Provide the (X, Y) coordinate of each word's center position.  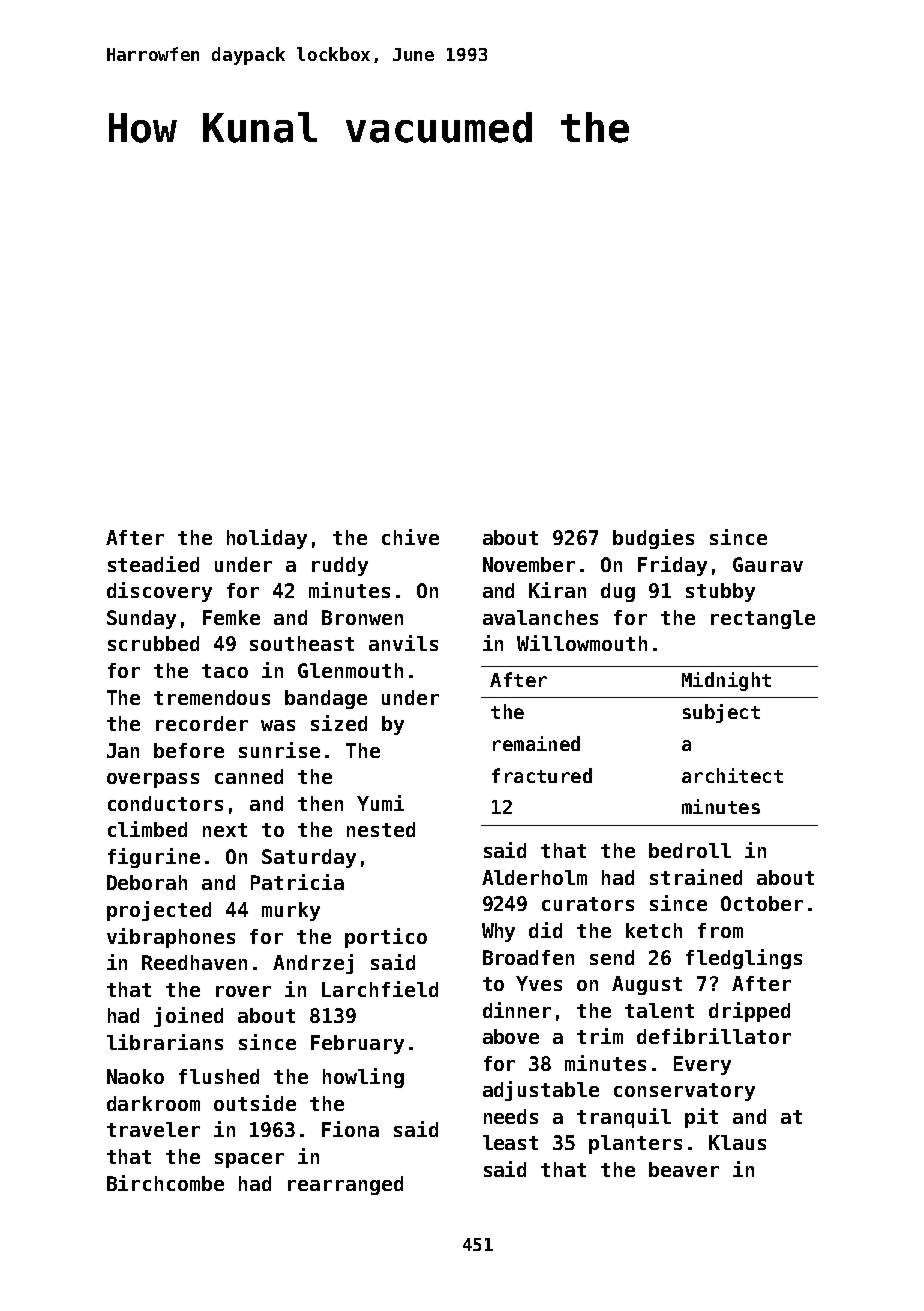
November (529, 564)
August (647, 985)
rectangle (763, 619)
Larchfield (380, 989)
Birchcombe (165, 1183)
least (510, 1142)
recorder (202, 723)
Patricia (297, 882)
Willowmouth (582, 643)
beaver (684, 1169)
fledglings (744, 959)
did (545, 930)
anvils (403, 643)
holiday (267, 539)
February (357, 1044)
